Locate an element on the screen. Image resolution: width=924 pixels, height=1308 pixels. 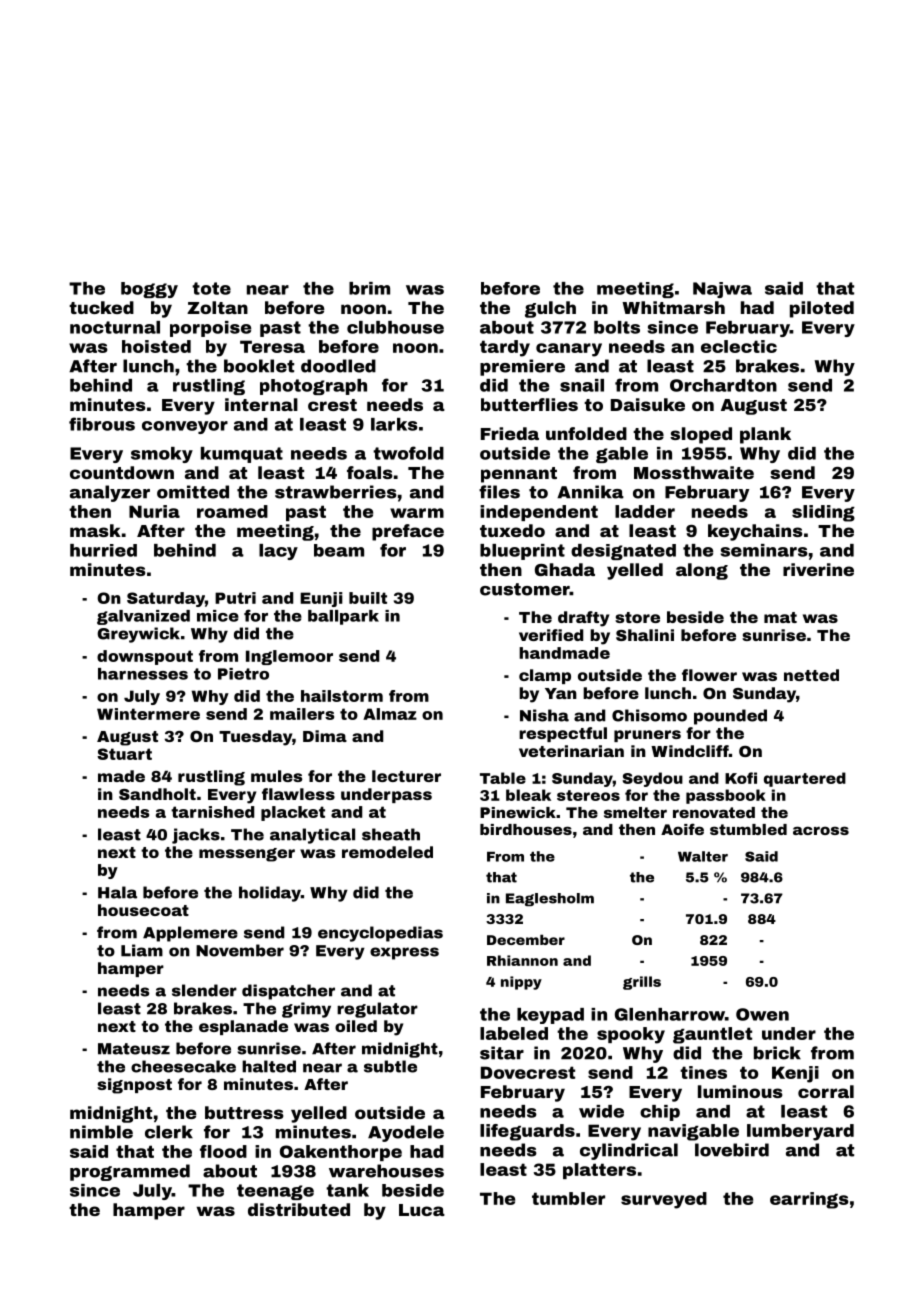
Stuart is located at coordinates (124, 754).
